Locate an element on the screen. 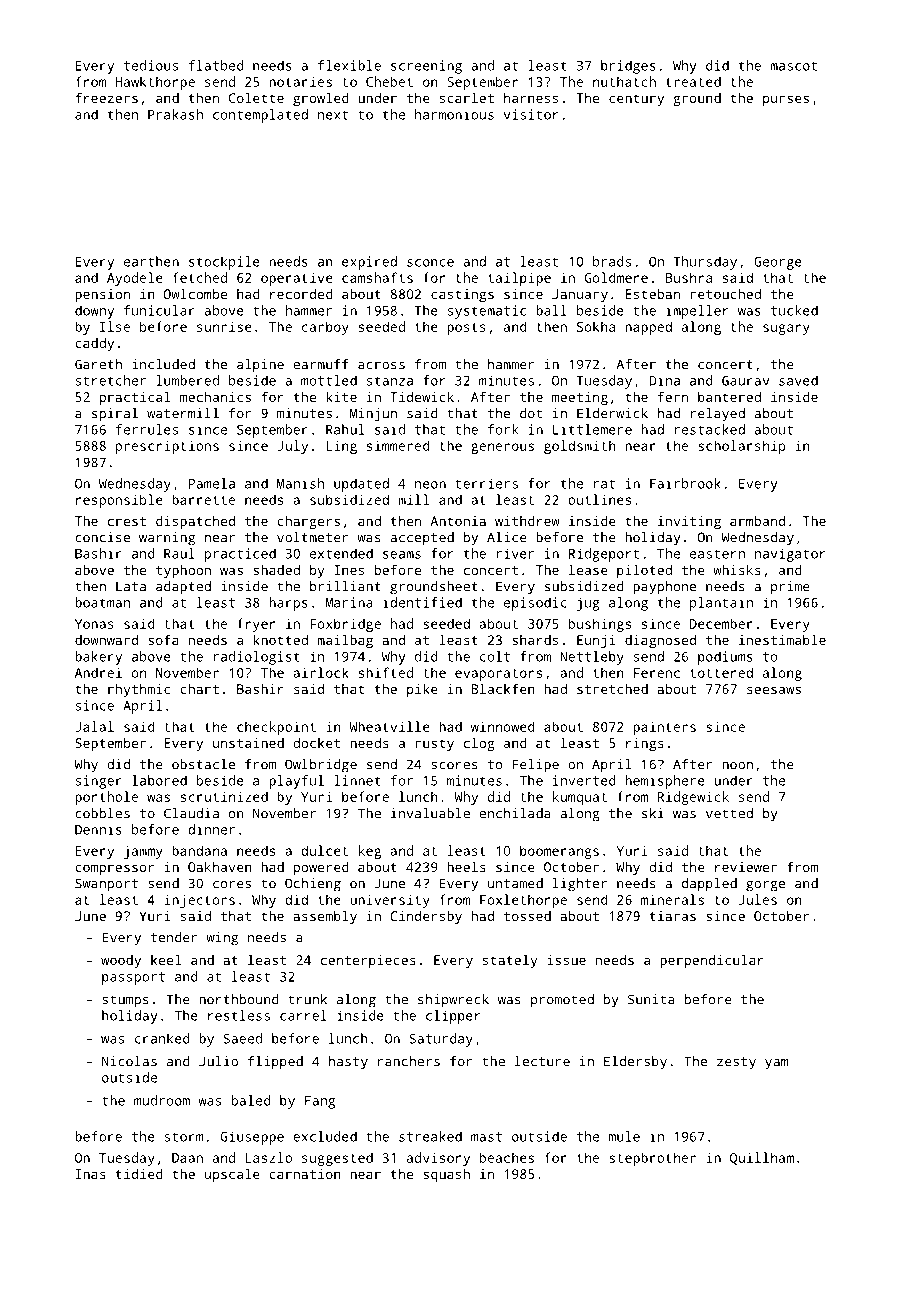  Manish is located at coordinates (300, 483).
